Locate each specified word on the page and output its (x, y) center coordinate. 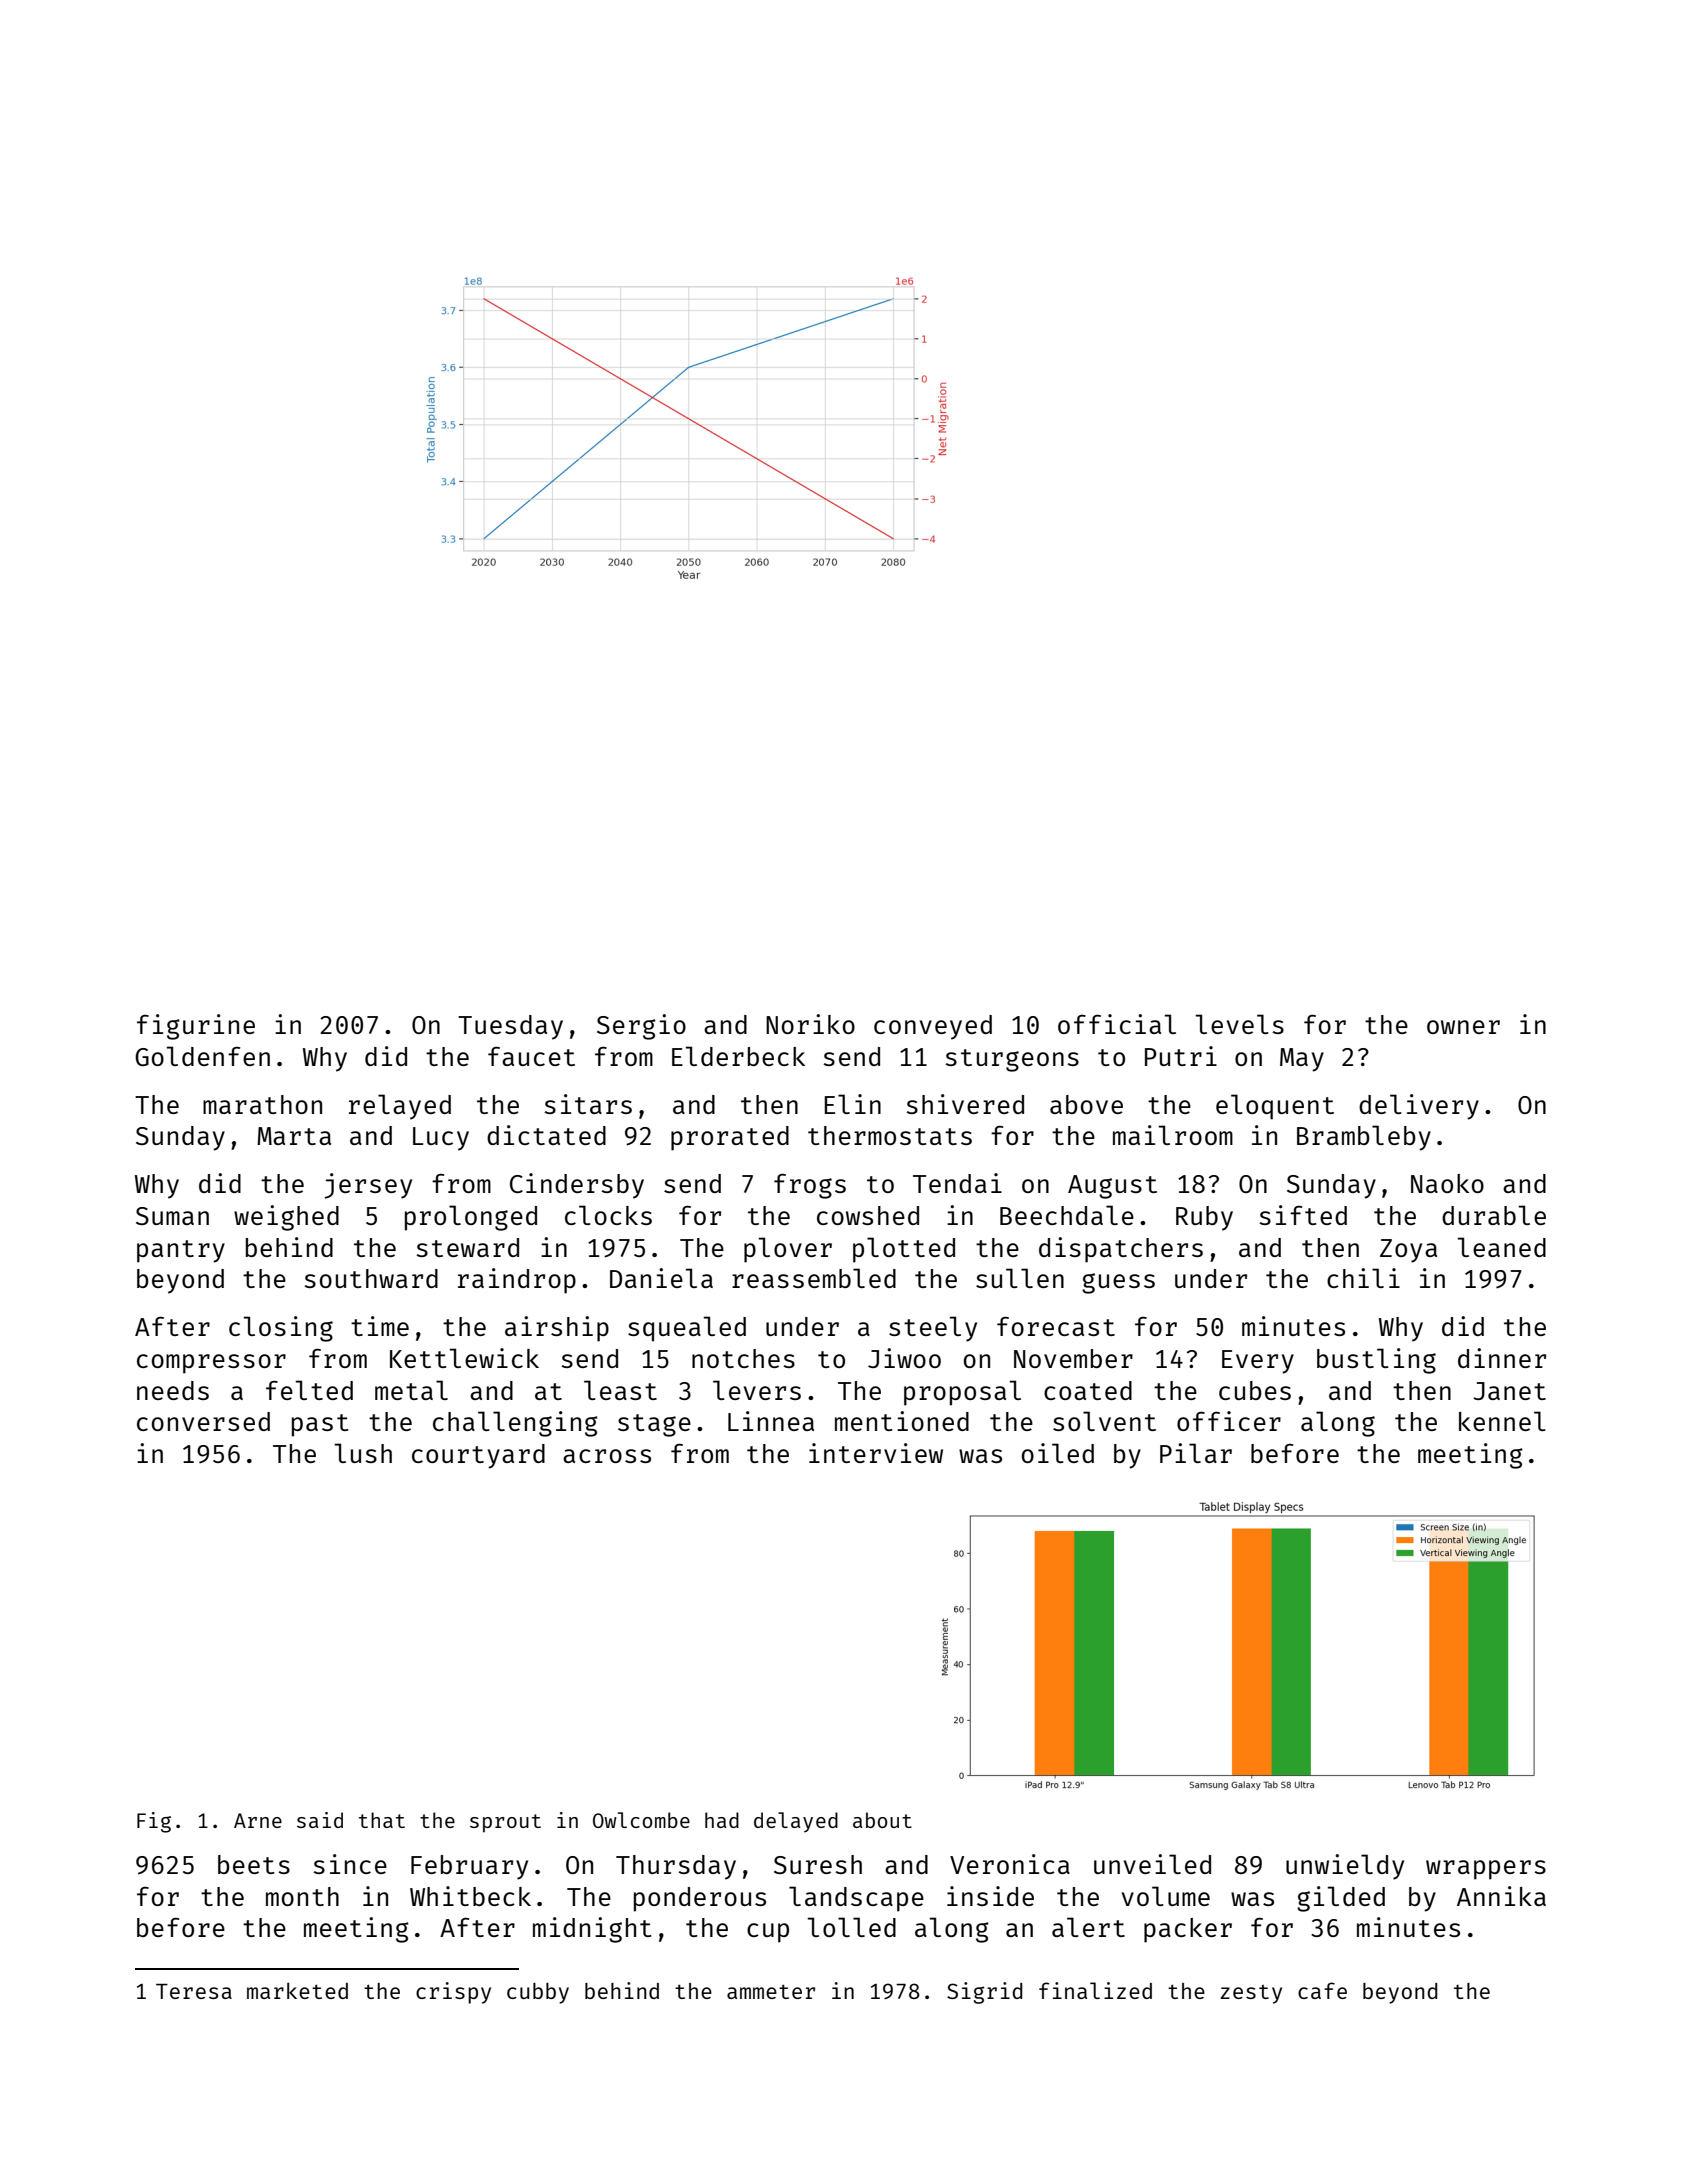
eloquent (1275, 1107)
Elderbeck (738, 1056)
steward (467, 1247)
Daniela (661, 1278)
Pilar (1196, 1453)
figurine (196, 1027)
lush (363, 1453)
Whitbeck (470, 1896)
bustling (1376, 1361)
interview (876, 1453)
